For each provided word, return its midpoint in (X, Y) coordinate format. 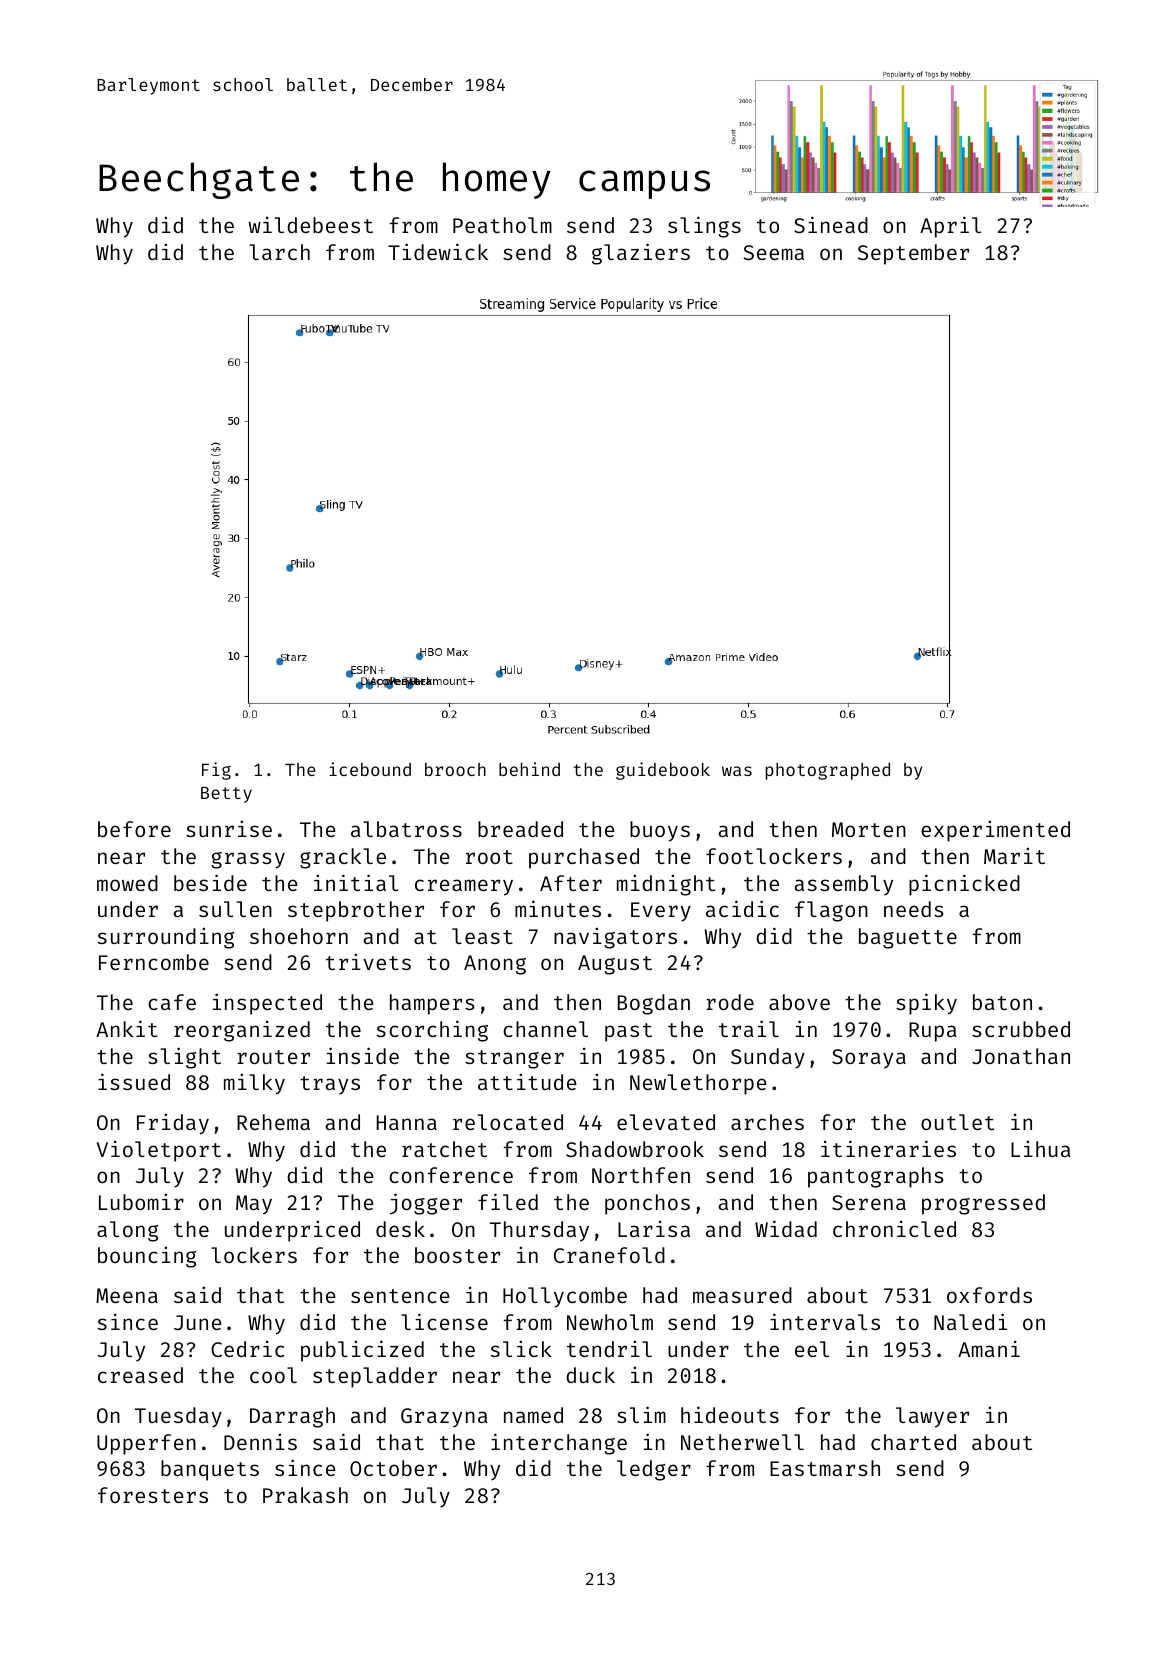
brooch (455, 769)
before (134, 829)
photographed (828, 771)
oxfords (989, 1295)
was (737, 771)
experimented (995, 831)
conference (451, 1175)
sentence (400, 1296)
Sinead (831, 224)
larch (279, 252)
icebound (370, 769)
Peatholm (502, 225)
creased (140, 1375)
